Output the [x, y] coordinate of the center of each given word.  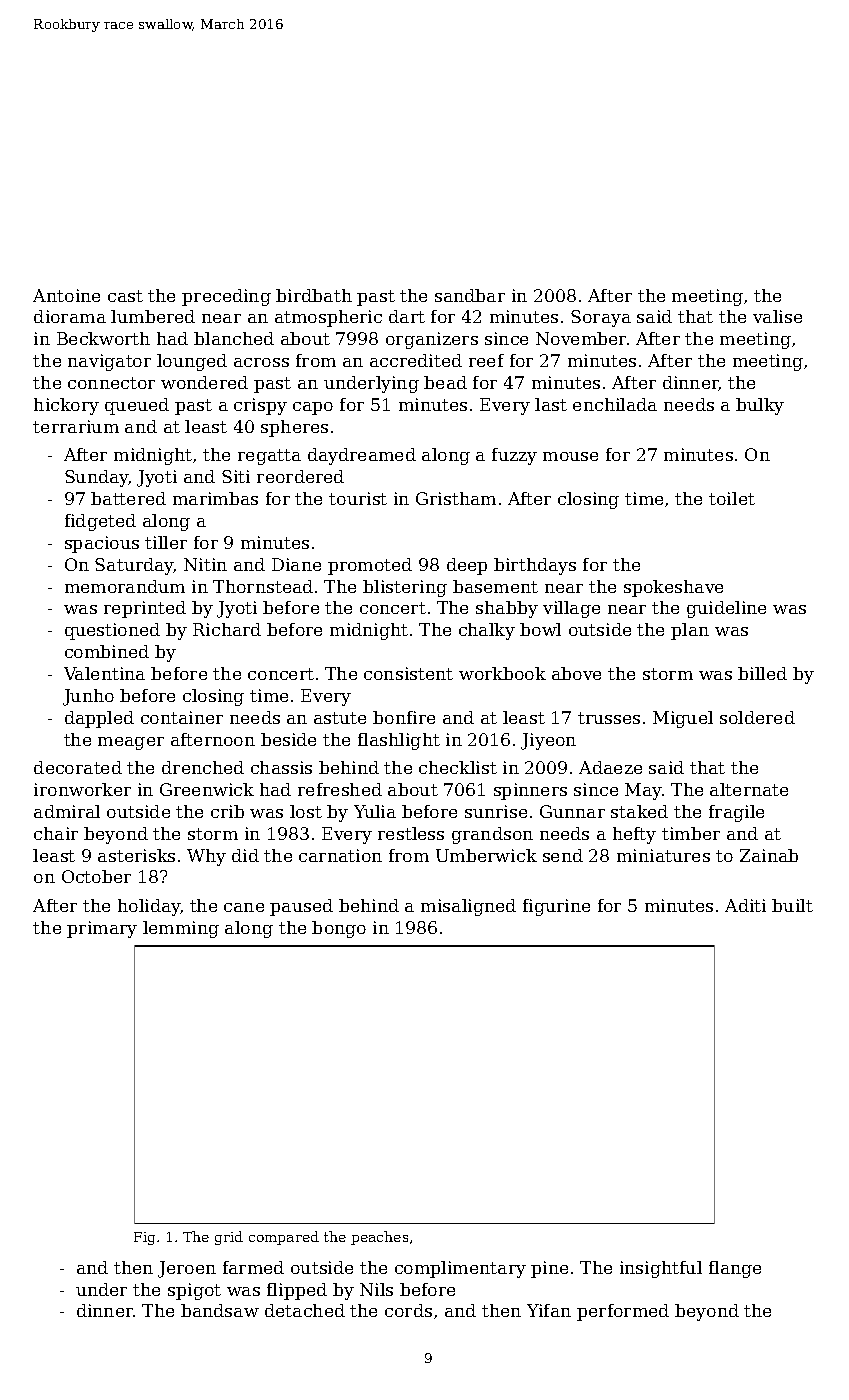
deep [467, 566]
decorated [78, 767]
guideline [726, 609]
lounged [192, 362]
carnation [340, 855]
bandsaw [220, 1310]
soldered [757, 717]
